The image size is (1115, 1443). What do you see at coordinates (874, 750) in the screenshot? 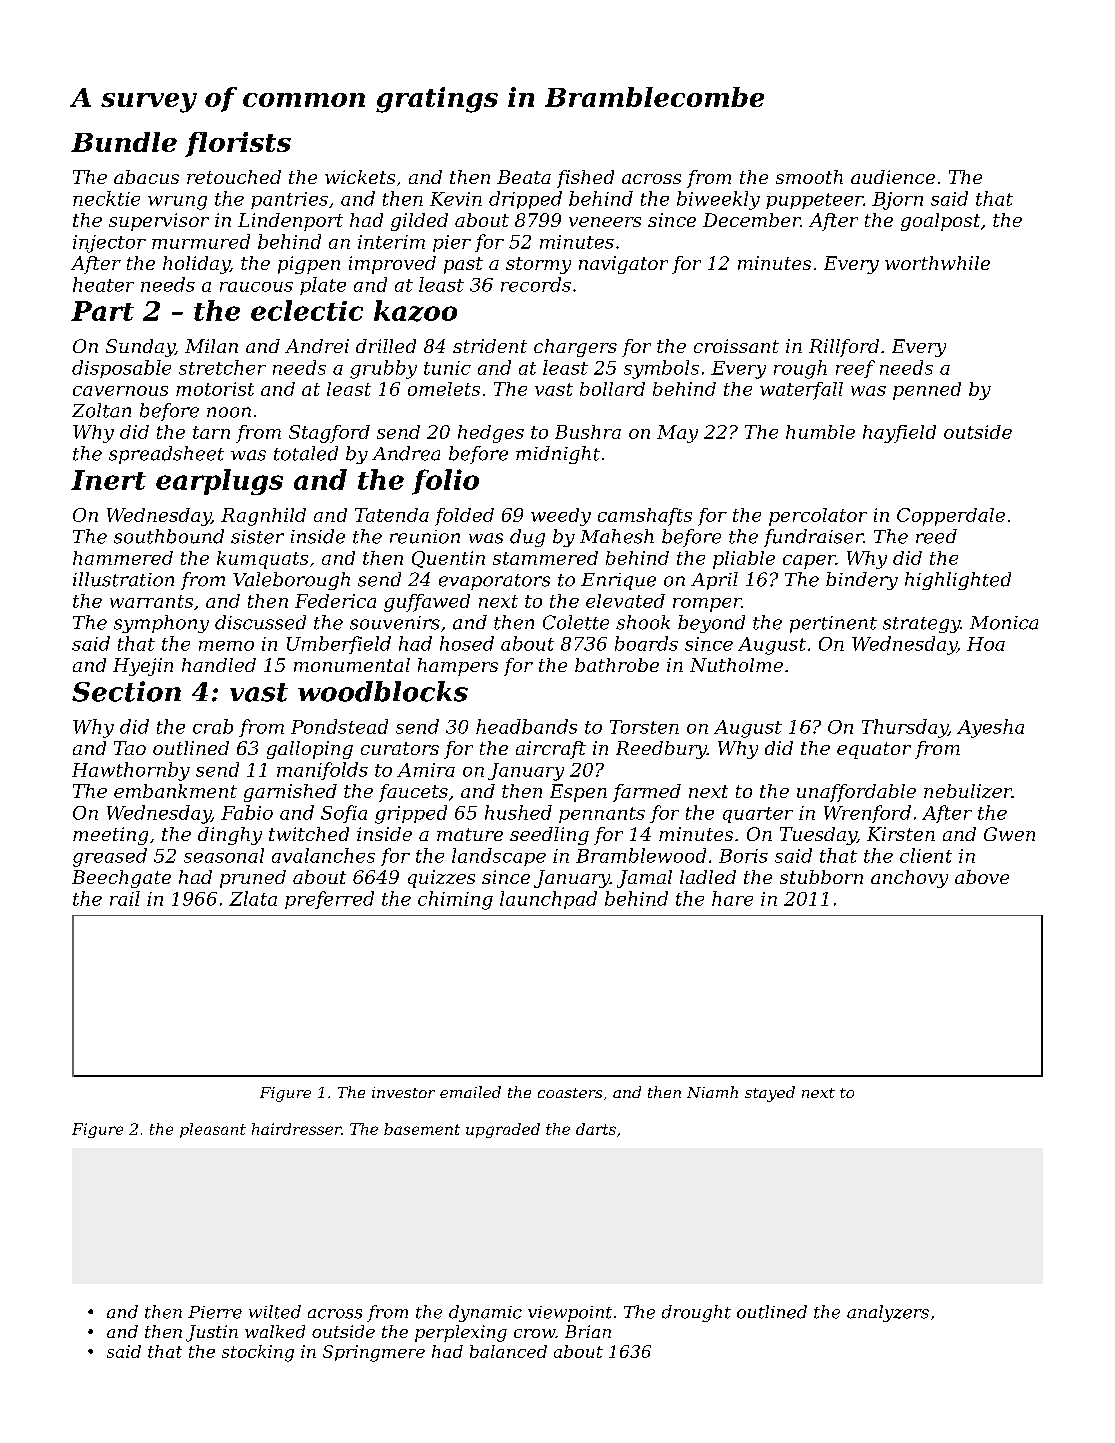
I see `equator` at bounding box center [874, 750].
